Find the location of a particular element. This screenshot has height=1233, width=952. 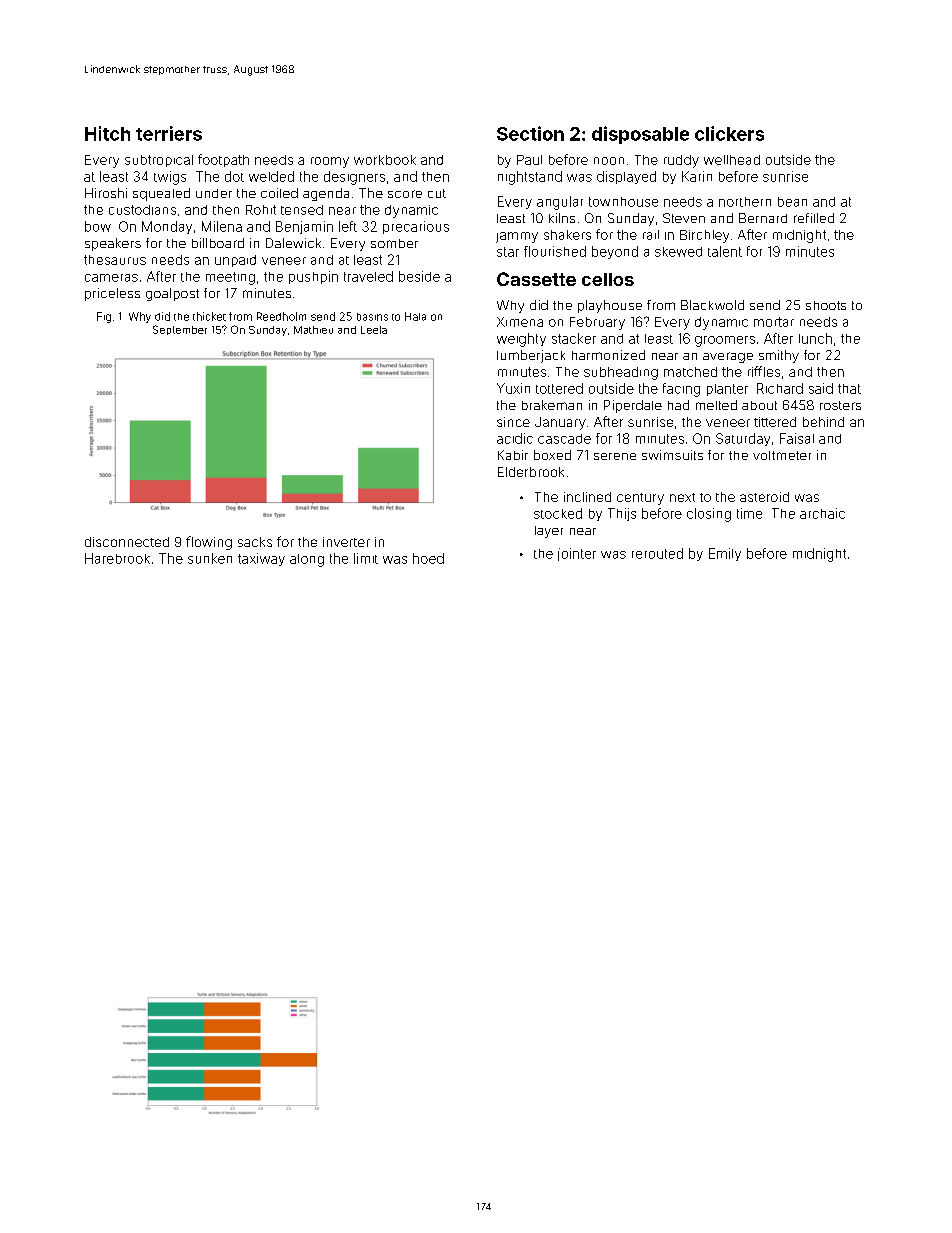

subtropical is located at coordinates (159, 161).
